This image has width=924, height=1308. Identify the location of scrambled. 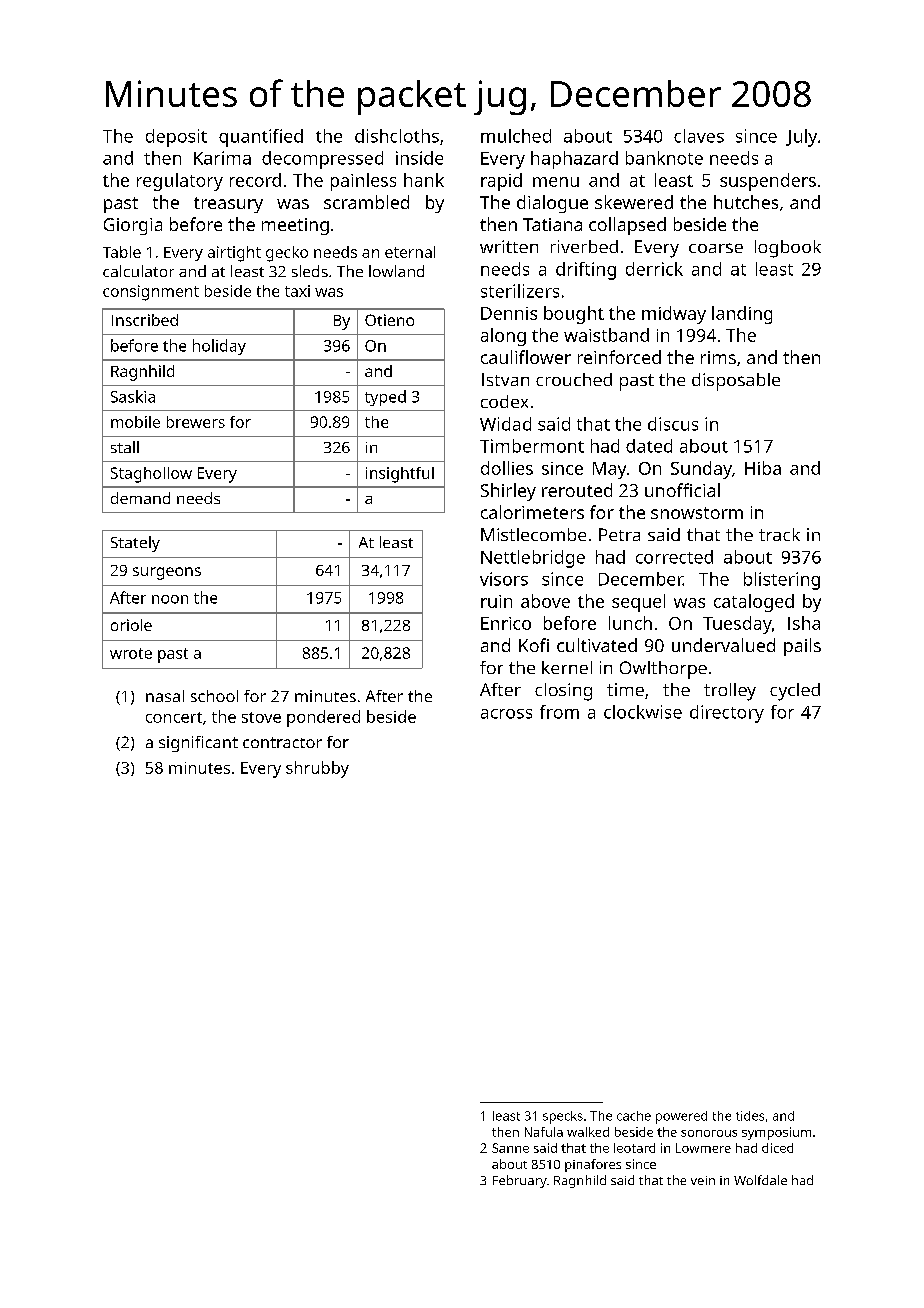
(366, 202).
